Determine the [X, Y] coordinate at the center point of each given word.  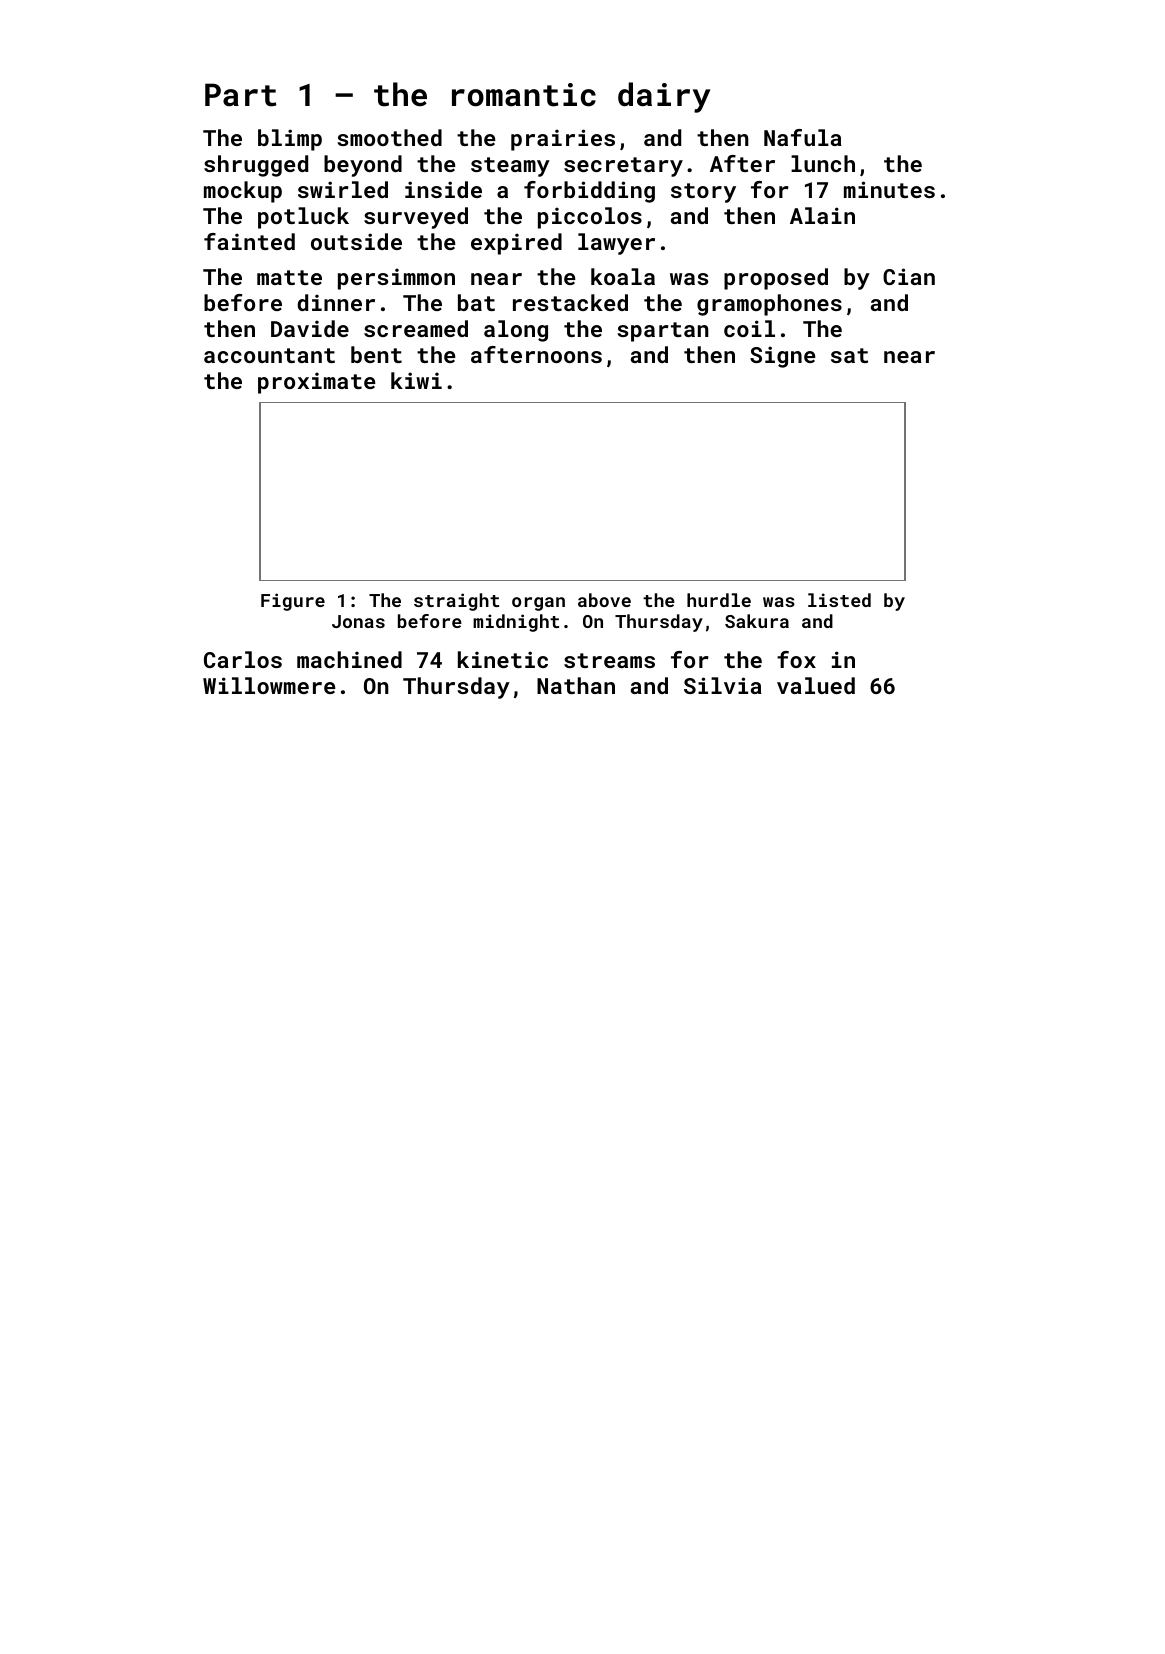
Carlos [243, 659]
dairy [664, 97]
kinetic [503, 659]
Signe [782, 357]
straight [456, 602]
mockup [243, 192]
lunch [823, 163]
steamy [510, 167]
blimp [290, 140]
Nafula [803, 137]
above [604, 600]
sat [849, 355]
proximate [316, 383]
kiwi [416, 380]
